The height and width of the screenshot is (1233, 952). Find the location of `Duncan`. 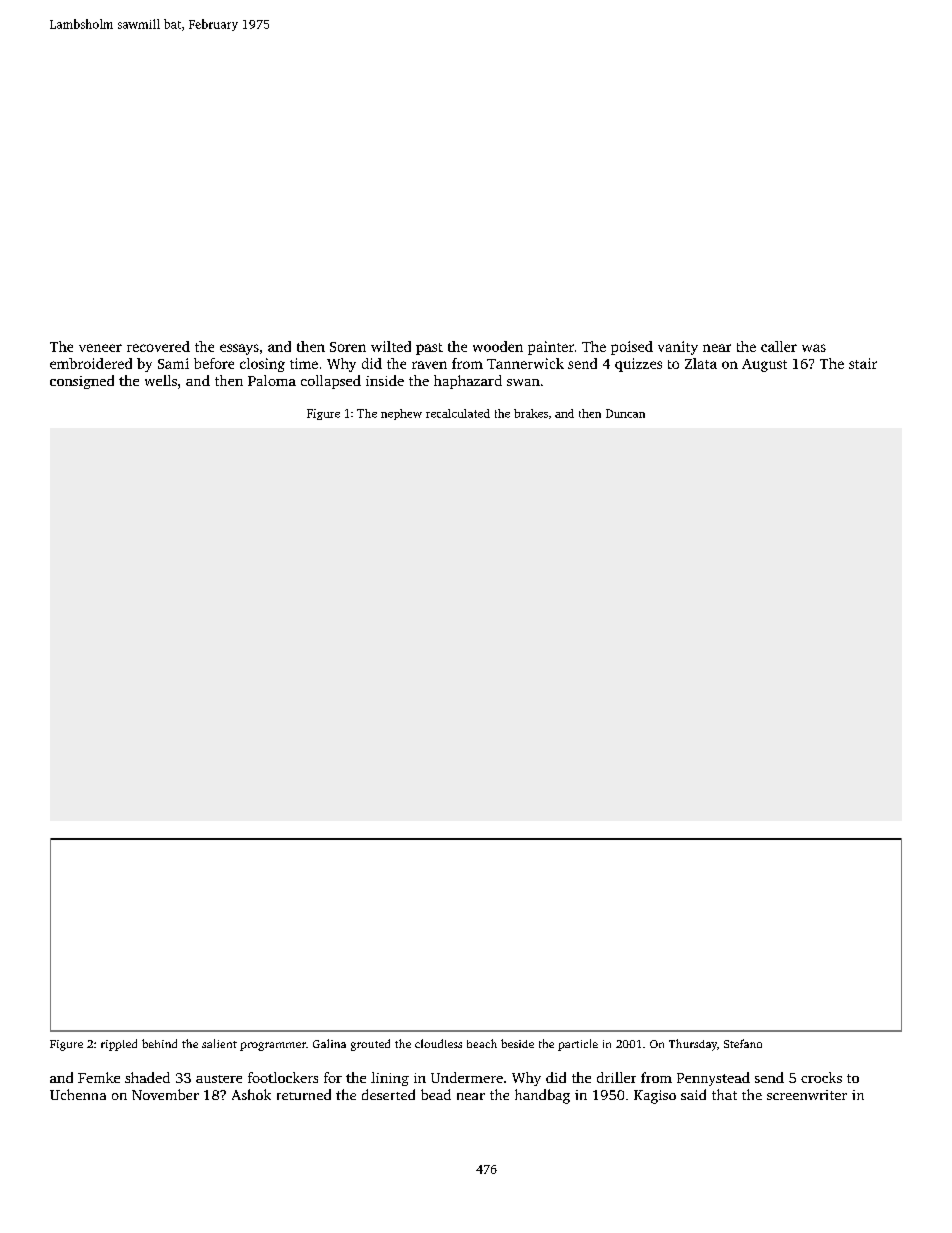

Duncan is located at coordinates (625, 413).
